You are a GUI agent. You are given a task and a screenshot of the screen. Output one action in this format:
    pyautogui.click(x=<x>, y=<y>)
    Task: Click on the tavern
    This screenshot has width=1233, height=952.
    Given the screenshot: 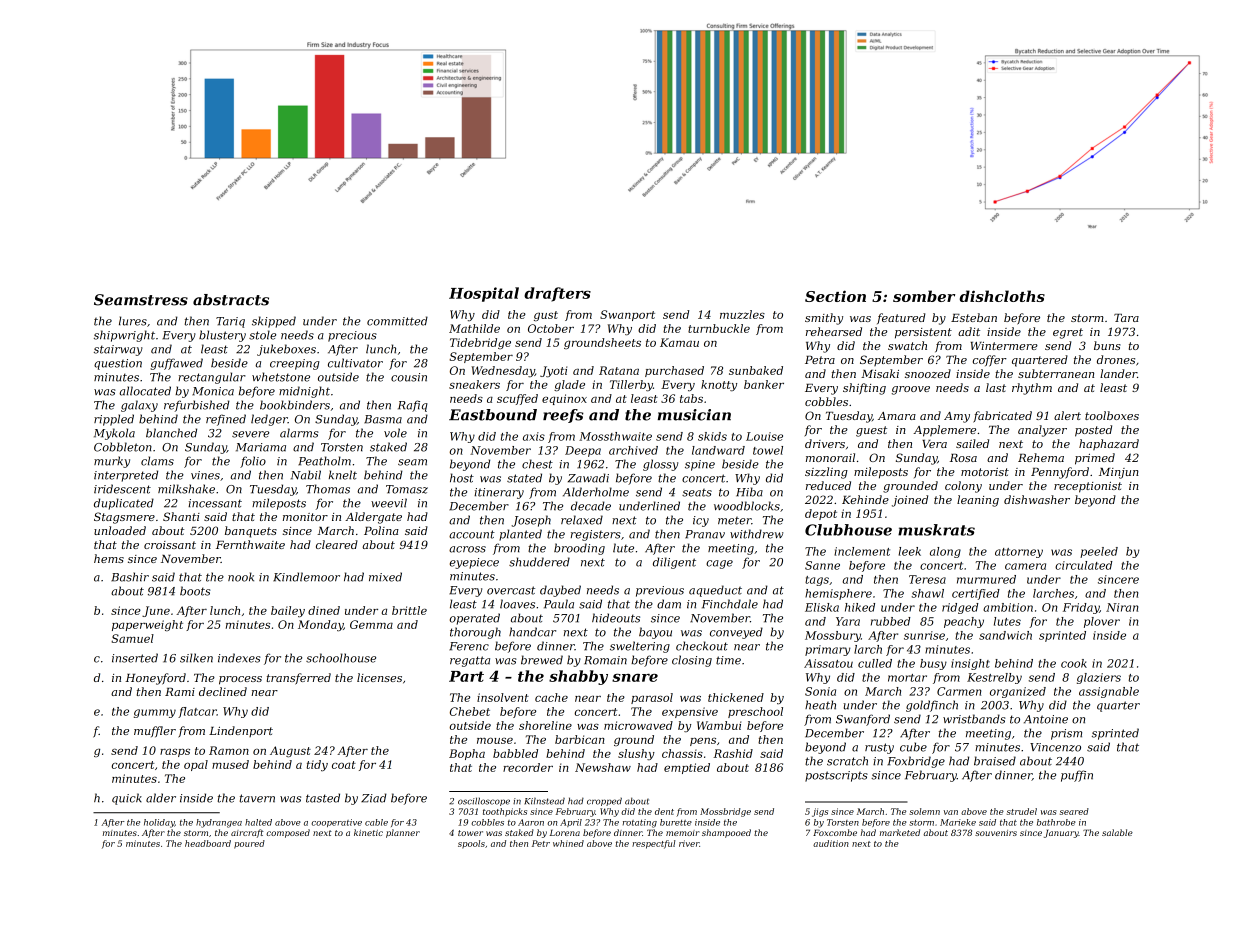 What is the action you would take?
    pyautogui.click(x=257, y=798)
